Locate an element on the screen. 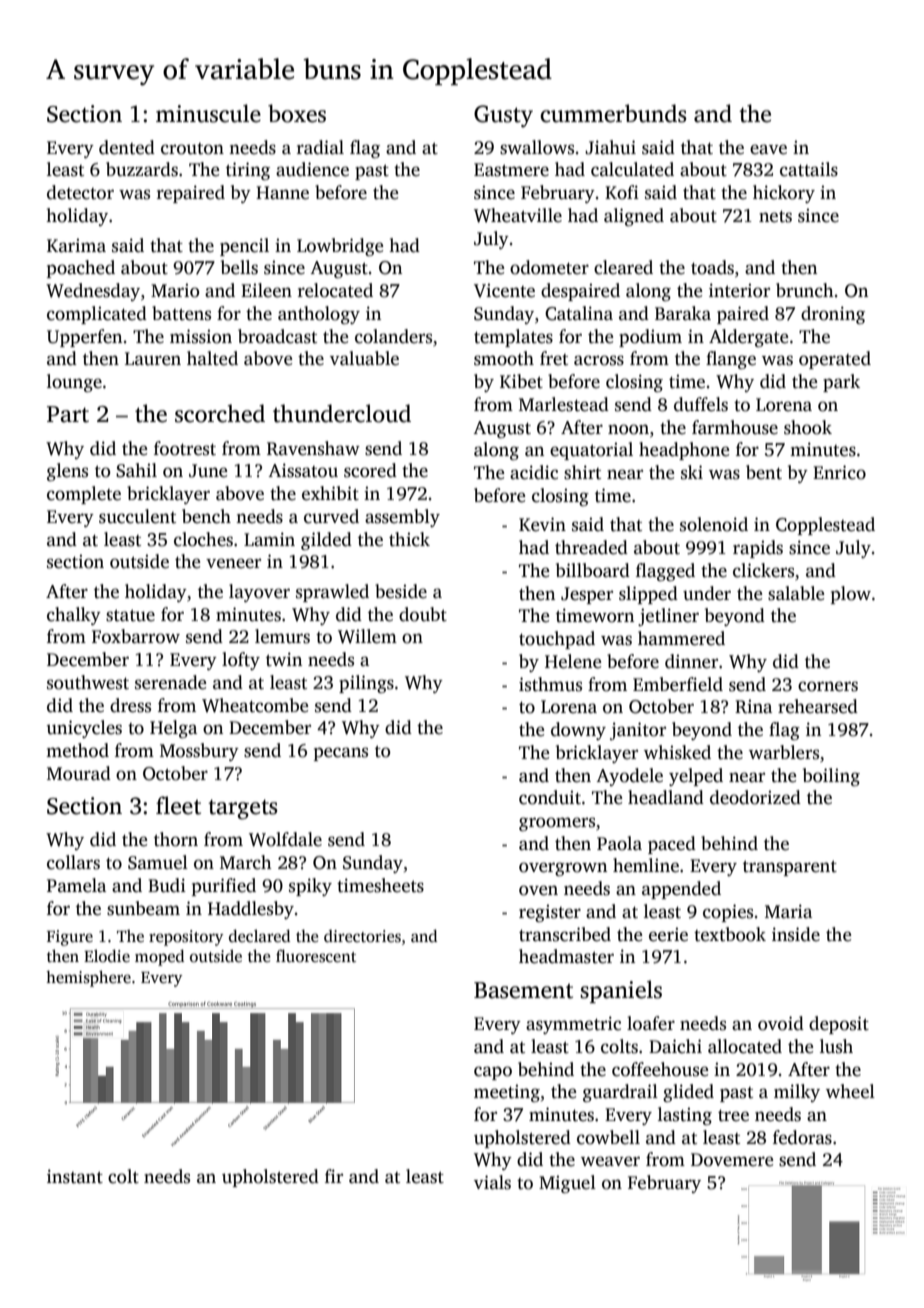 The image size is (924, 1308). Karima is located at coordinates (76, 245).
